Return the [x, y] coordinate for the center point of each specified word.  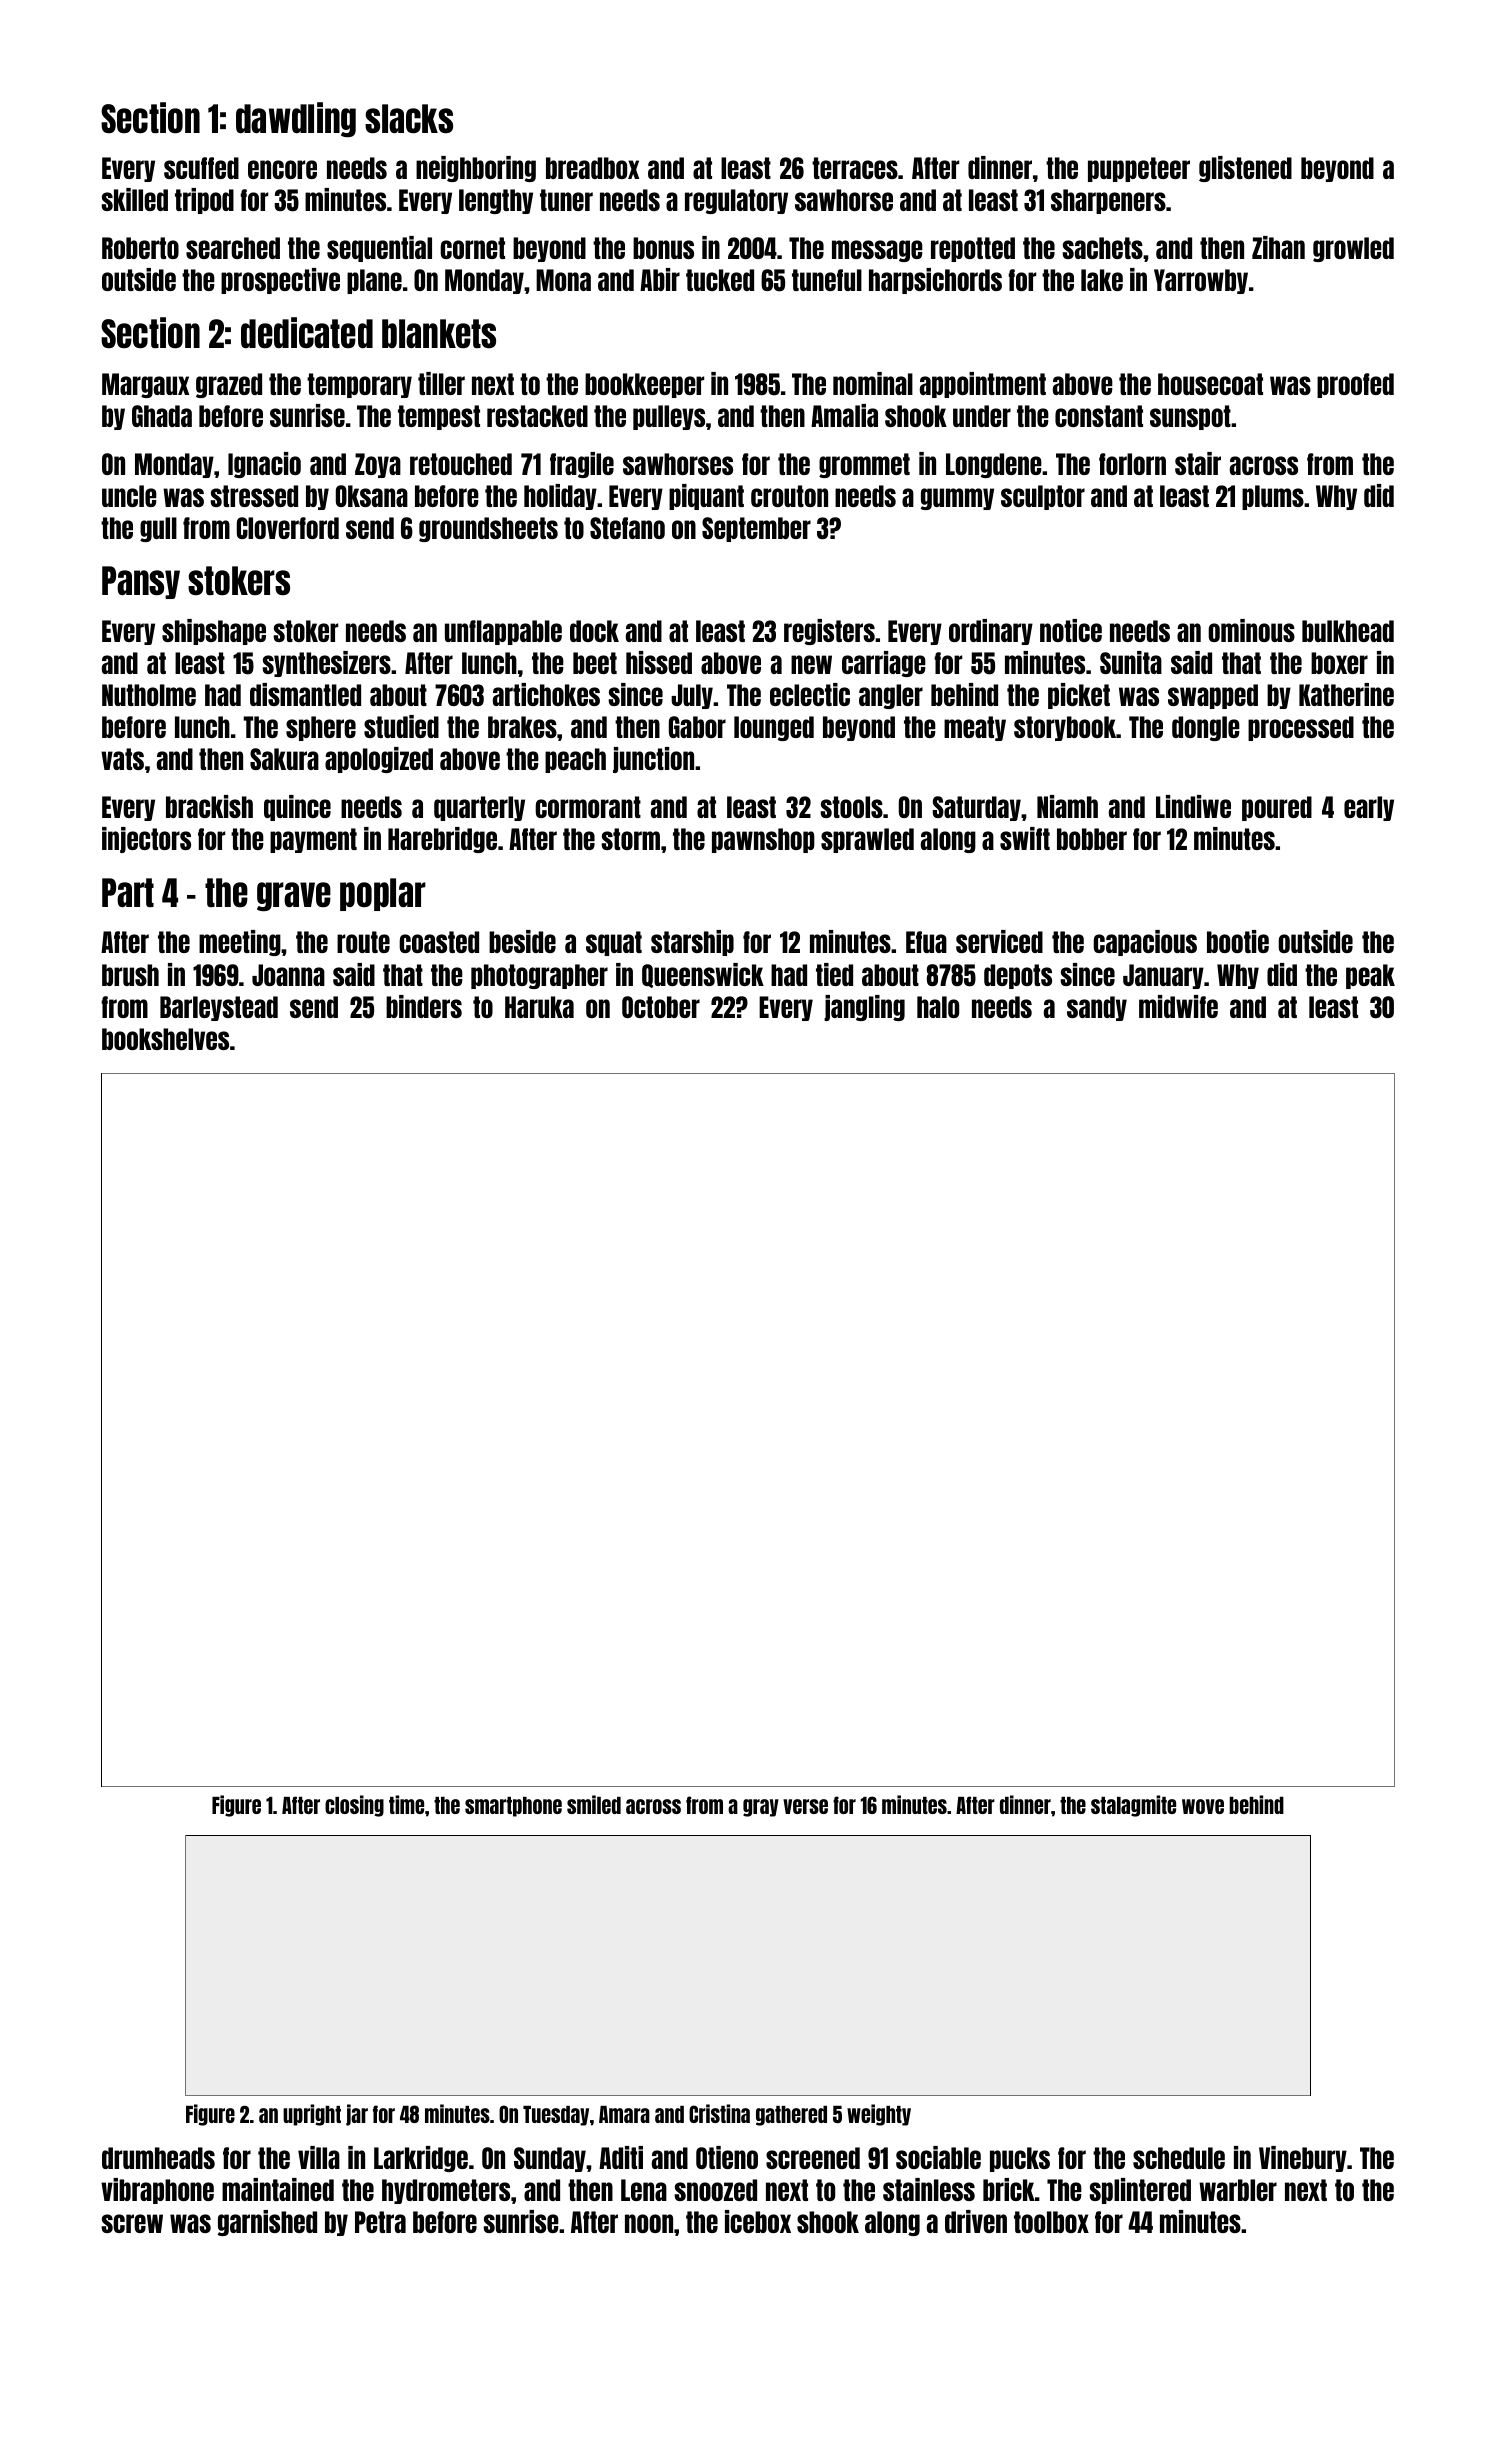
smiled [594, 1804]
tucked [720, 280]
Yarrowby [1201, 281]
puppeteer [1139, 169]
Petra [380, 2222]
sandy [1097, 1008]
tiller [441, 383]
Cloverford [288, 528]
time [406, 1804]
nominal [873, 383]
